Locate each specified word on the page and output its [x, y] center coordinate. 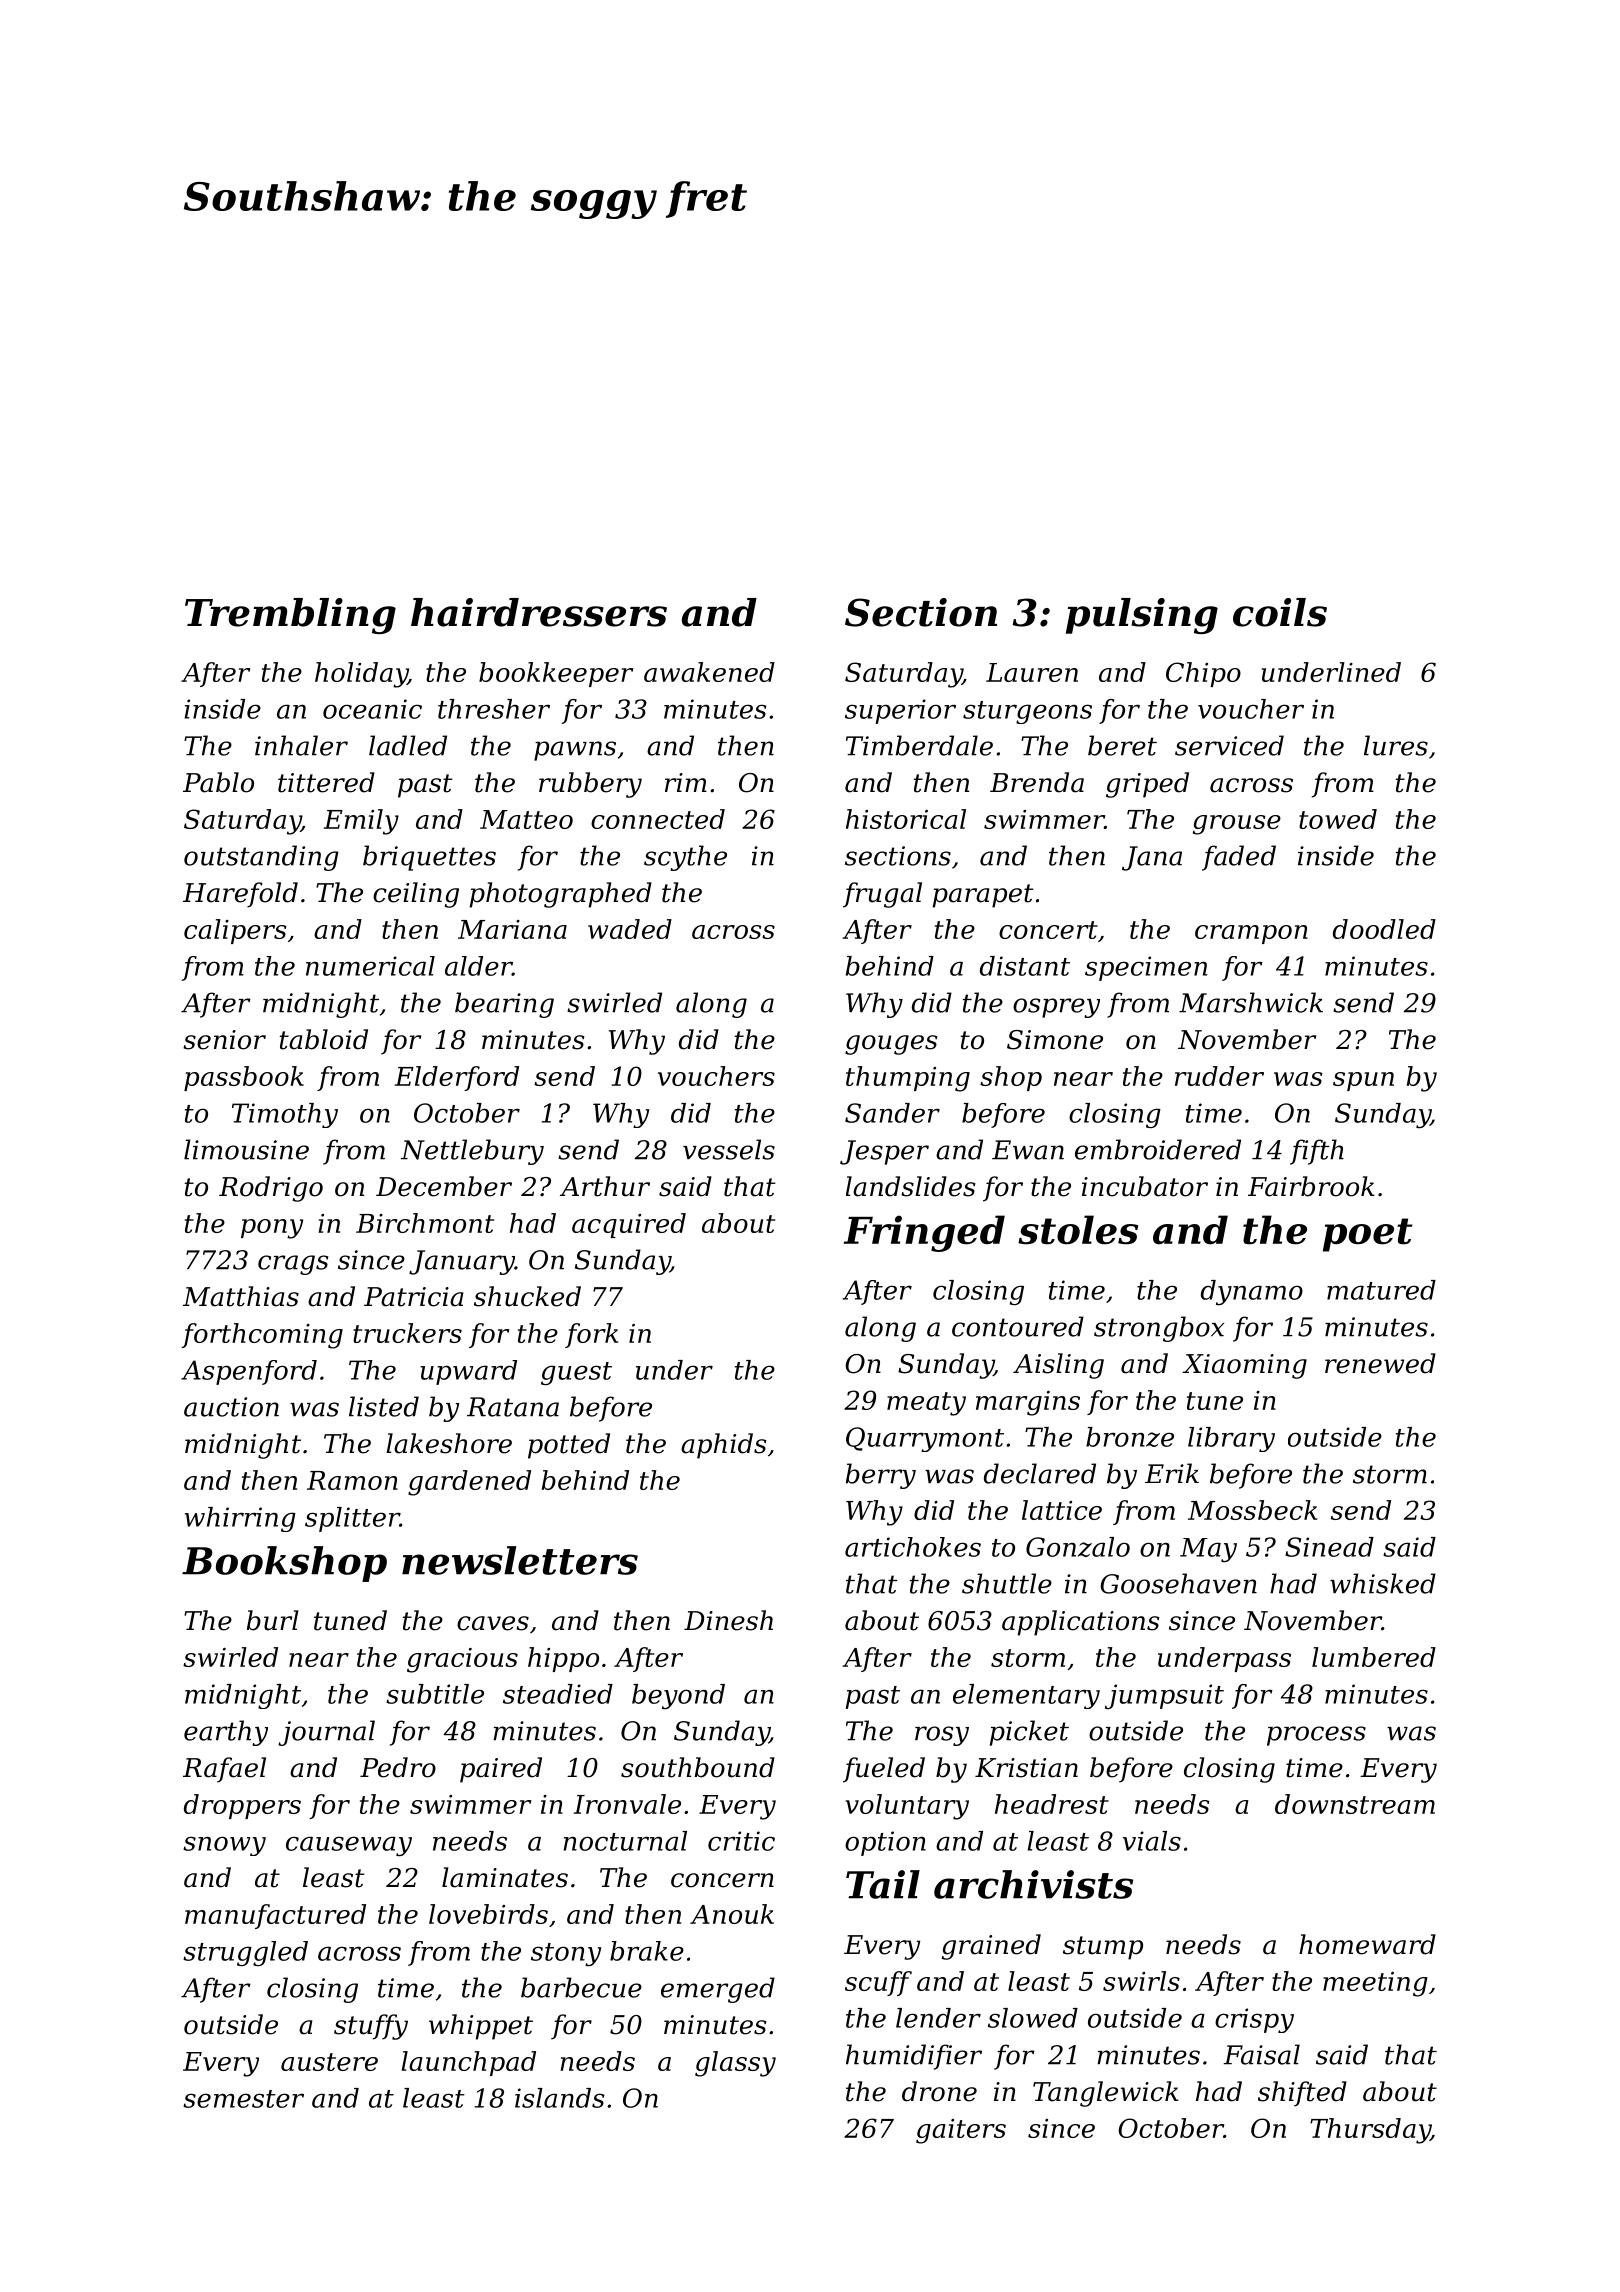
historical [906, 819]
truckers [407, 1333]
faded [1239, 858]
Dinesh [728, 1620]
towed [1338, 819]
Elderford [457, 1078]
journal [326, 1733]
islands [560, 2098]
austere [329, 2062]
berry [881, 1476]
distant [1025, 966]
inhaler [301, 745]
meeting [1375, 1984]
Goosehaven [1178, 1583]
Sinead [1329, 1547]
